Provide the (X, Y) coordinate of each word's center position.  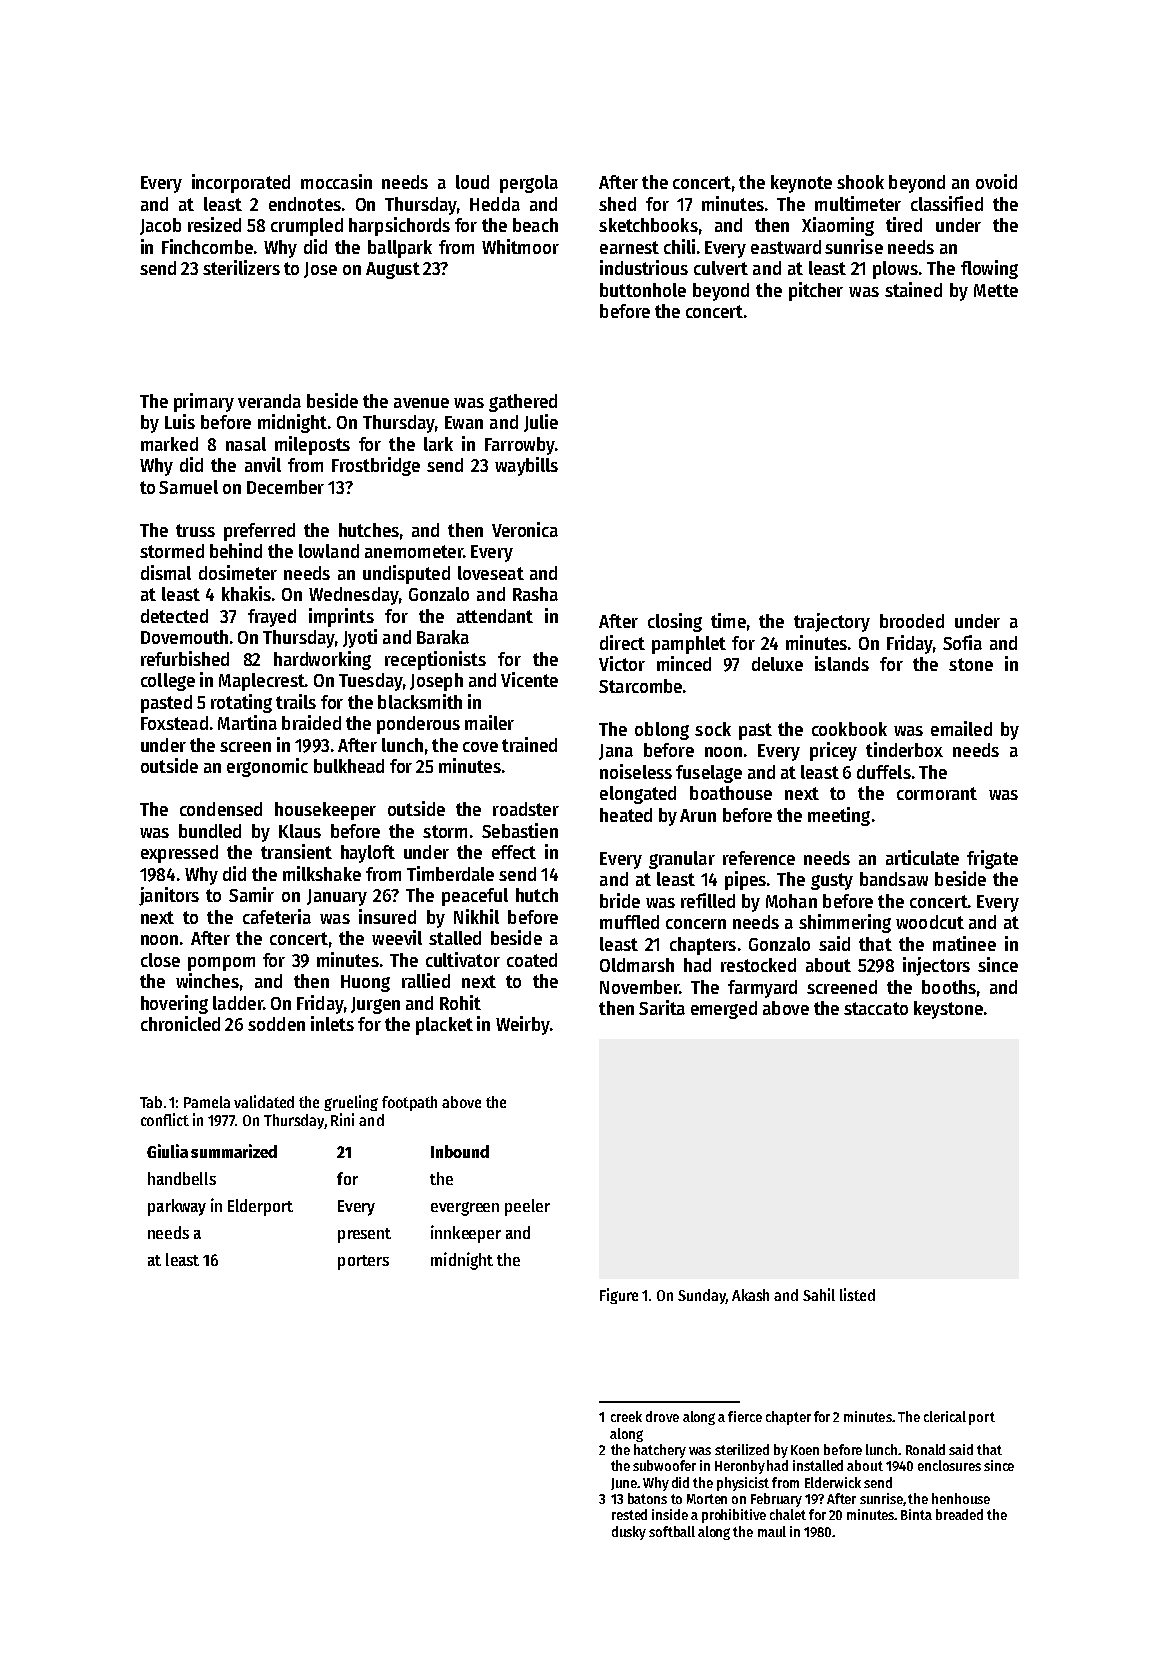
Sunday (702, 1296)
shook (860, 182)
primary (204, 402)
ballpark (400, 249)
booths (949, 987)
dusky (629, 1533)
